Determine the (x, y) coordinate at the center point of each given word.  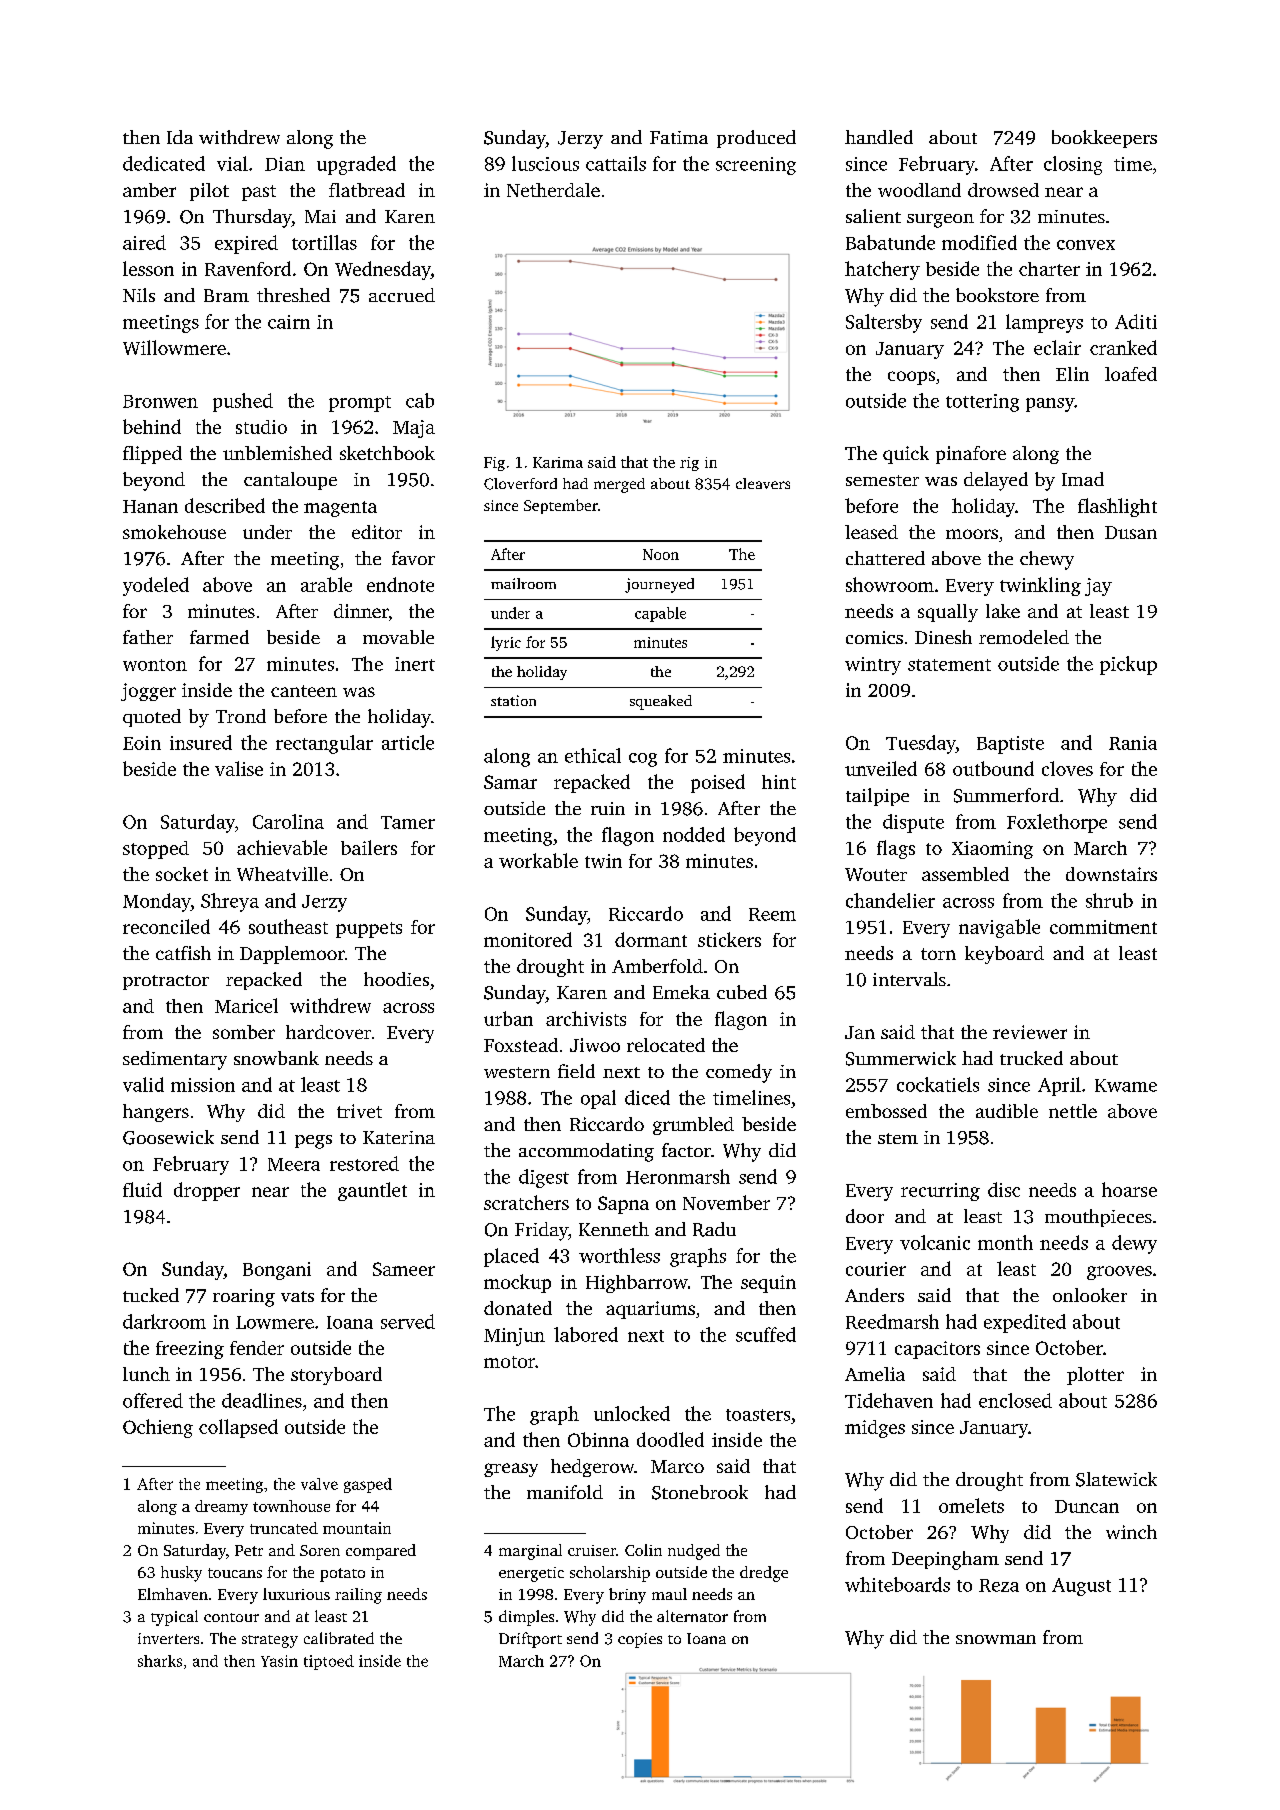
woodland (919, 190)
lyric (506, 643)
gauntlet (372, 1191)
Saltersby (884, 323)
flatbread (367, 190)
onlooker (1090, 1295)
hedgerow (592, 1468)
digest (544, 1178)
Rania (1133, 743)
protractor (166, 982)
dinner (361, 611)
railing (358, 1596)
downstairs (1111, 874)
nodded (694, 834)
